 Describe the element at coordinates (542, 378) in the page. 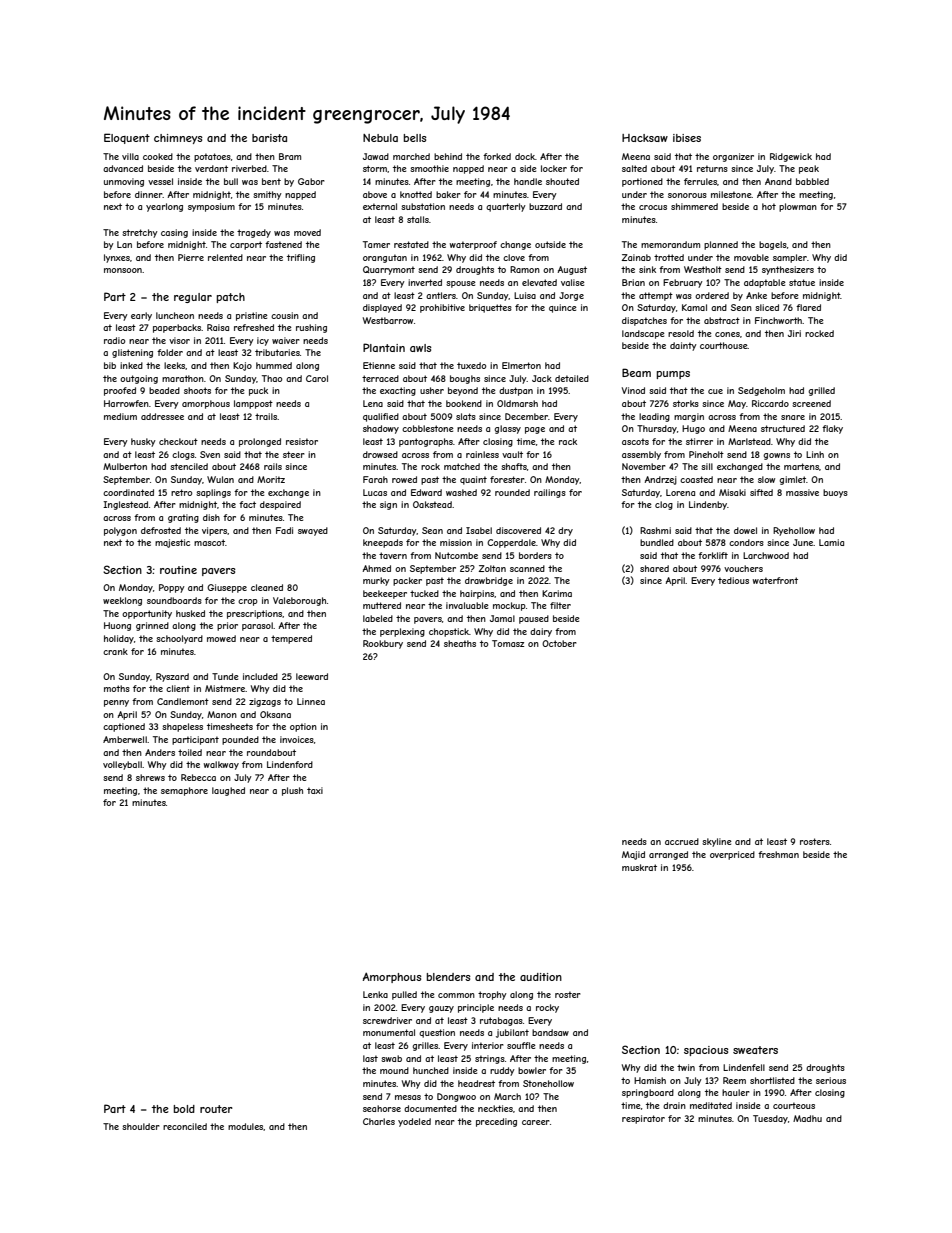

I see `Jack` at that location.
